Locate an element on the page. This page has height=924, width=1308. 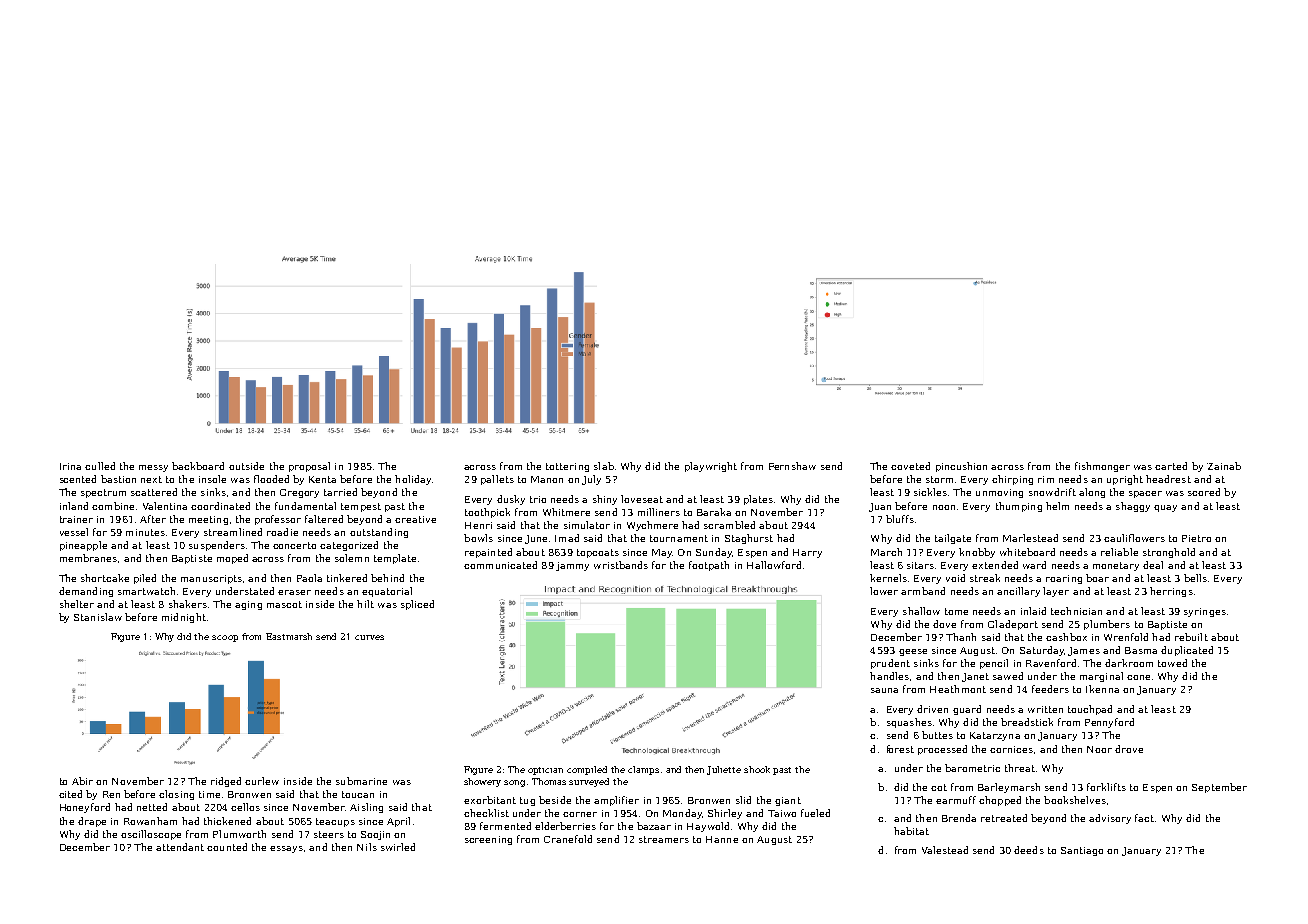
storm is located at coordinates (939, 479).
